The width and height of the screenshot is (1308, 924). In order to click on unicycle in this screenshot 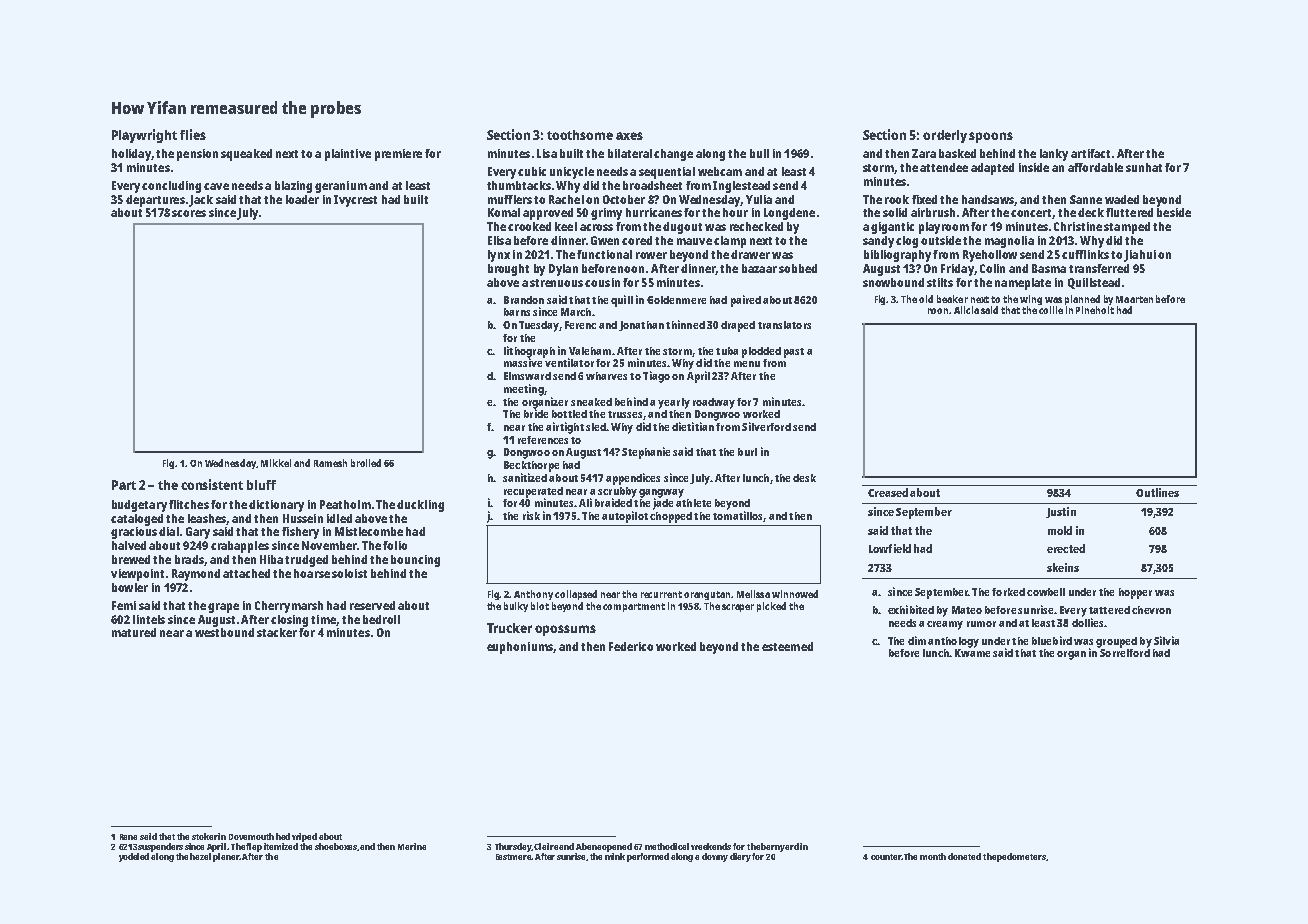, I will do `click(572, 173)`.
